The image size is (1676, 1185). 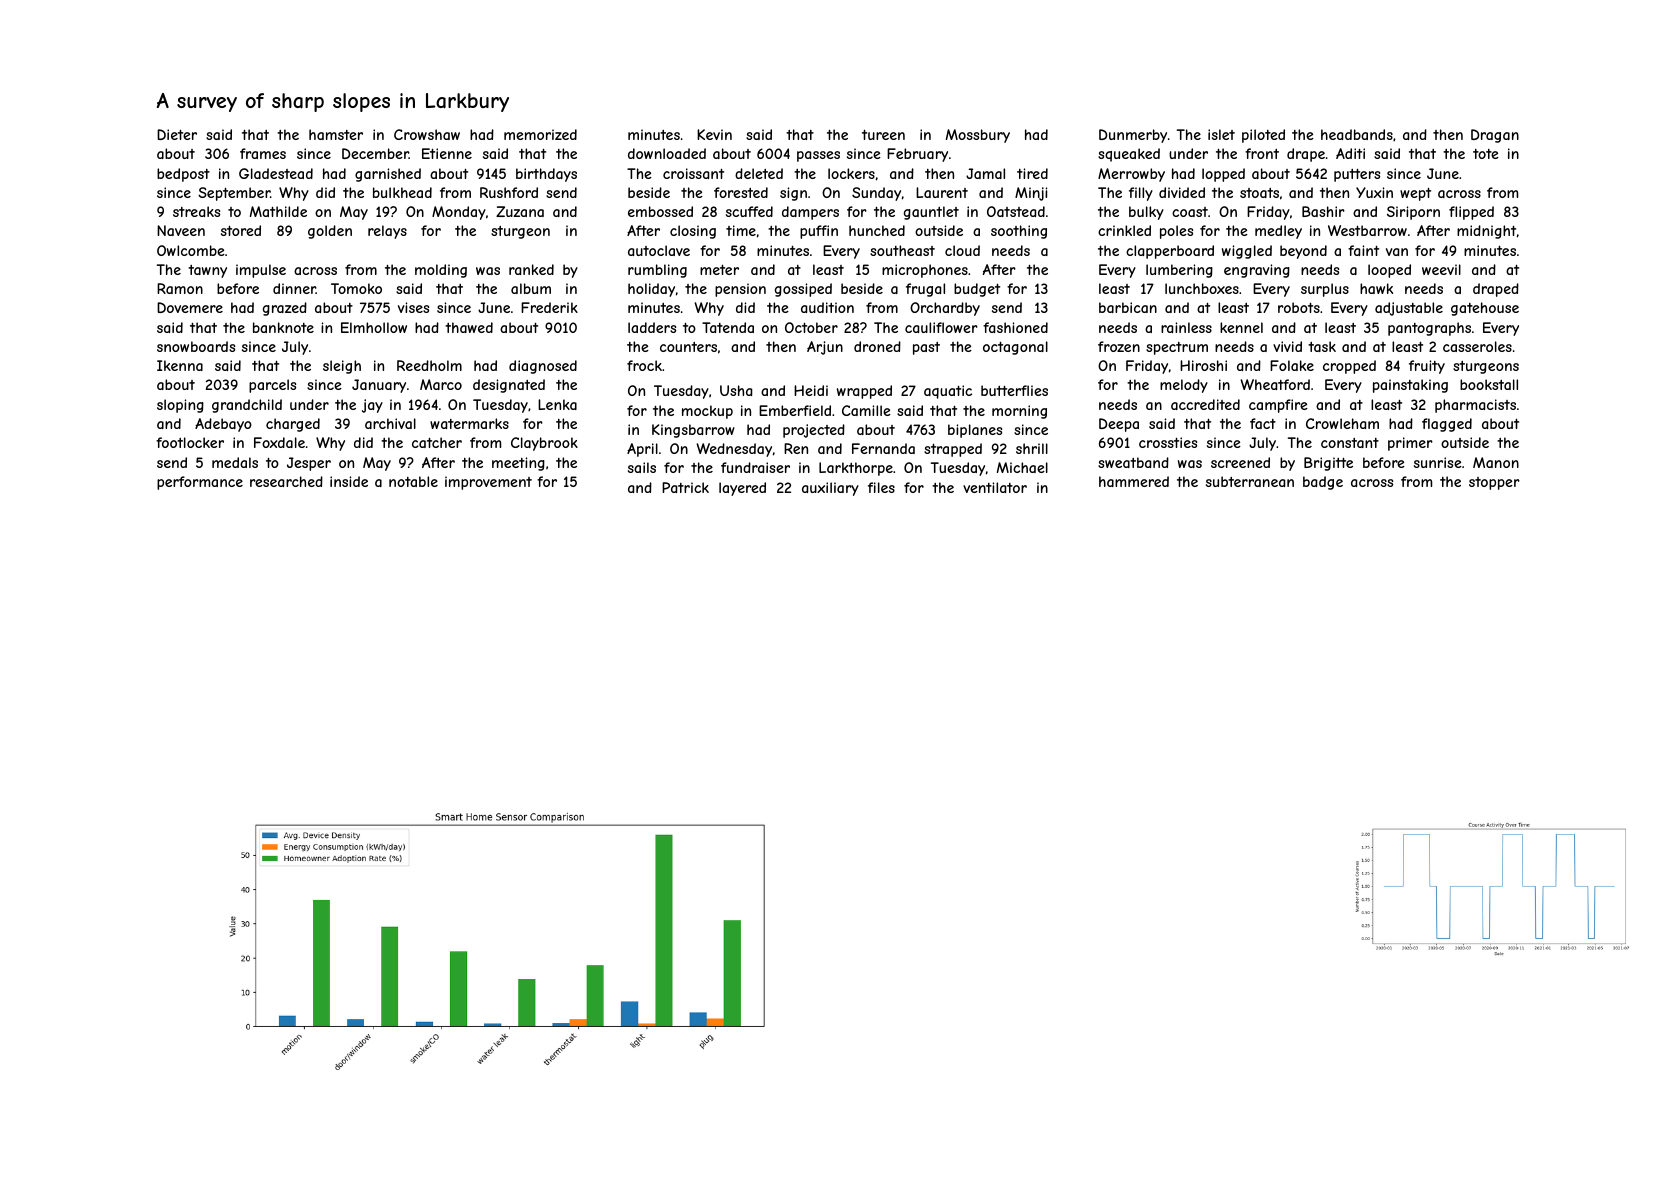 I want to click on islet, so click(x=1221, y=134).
